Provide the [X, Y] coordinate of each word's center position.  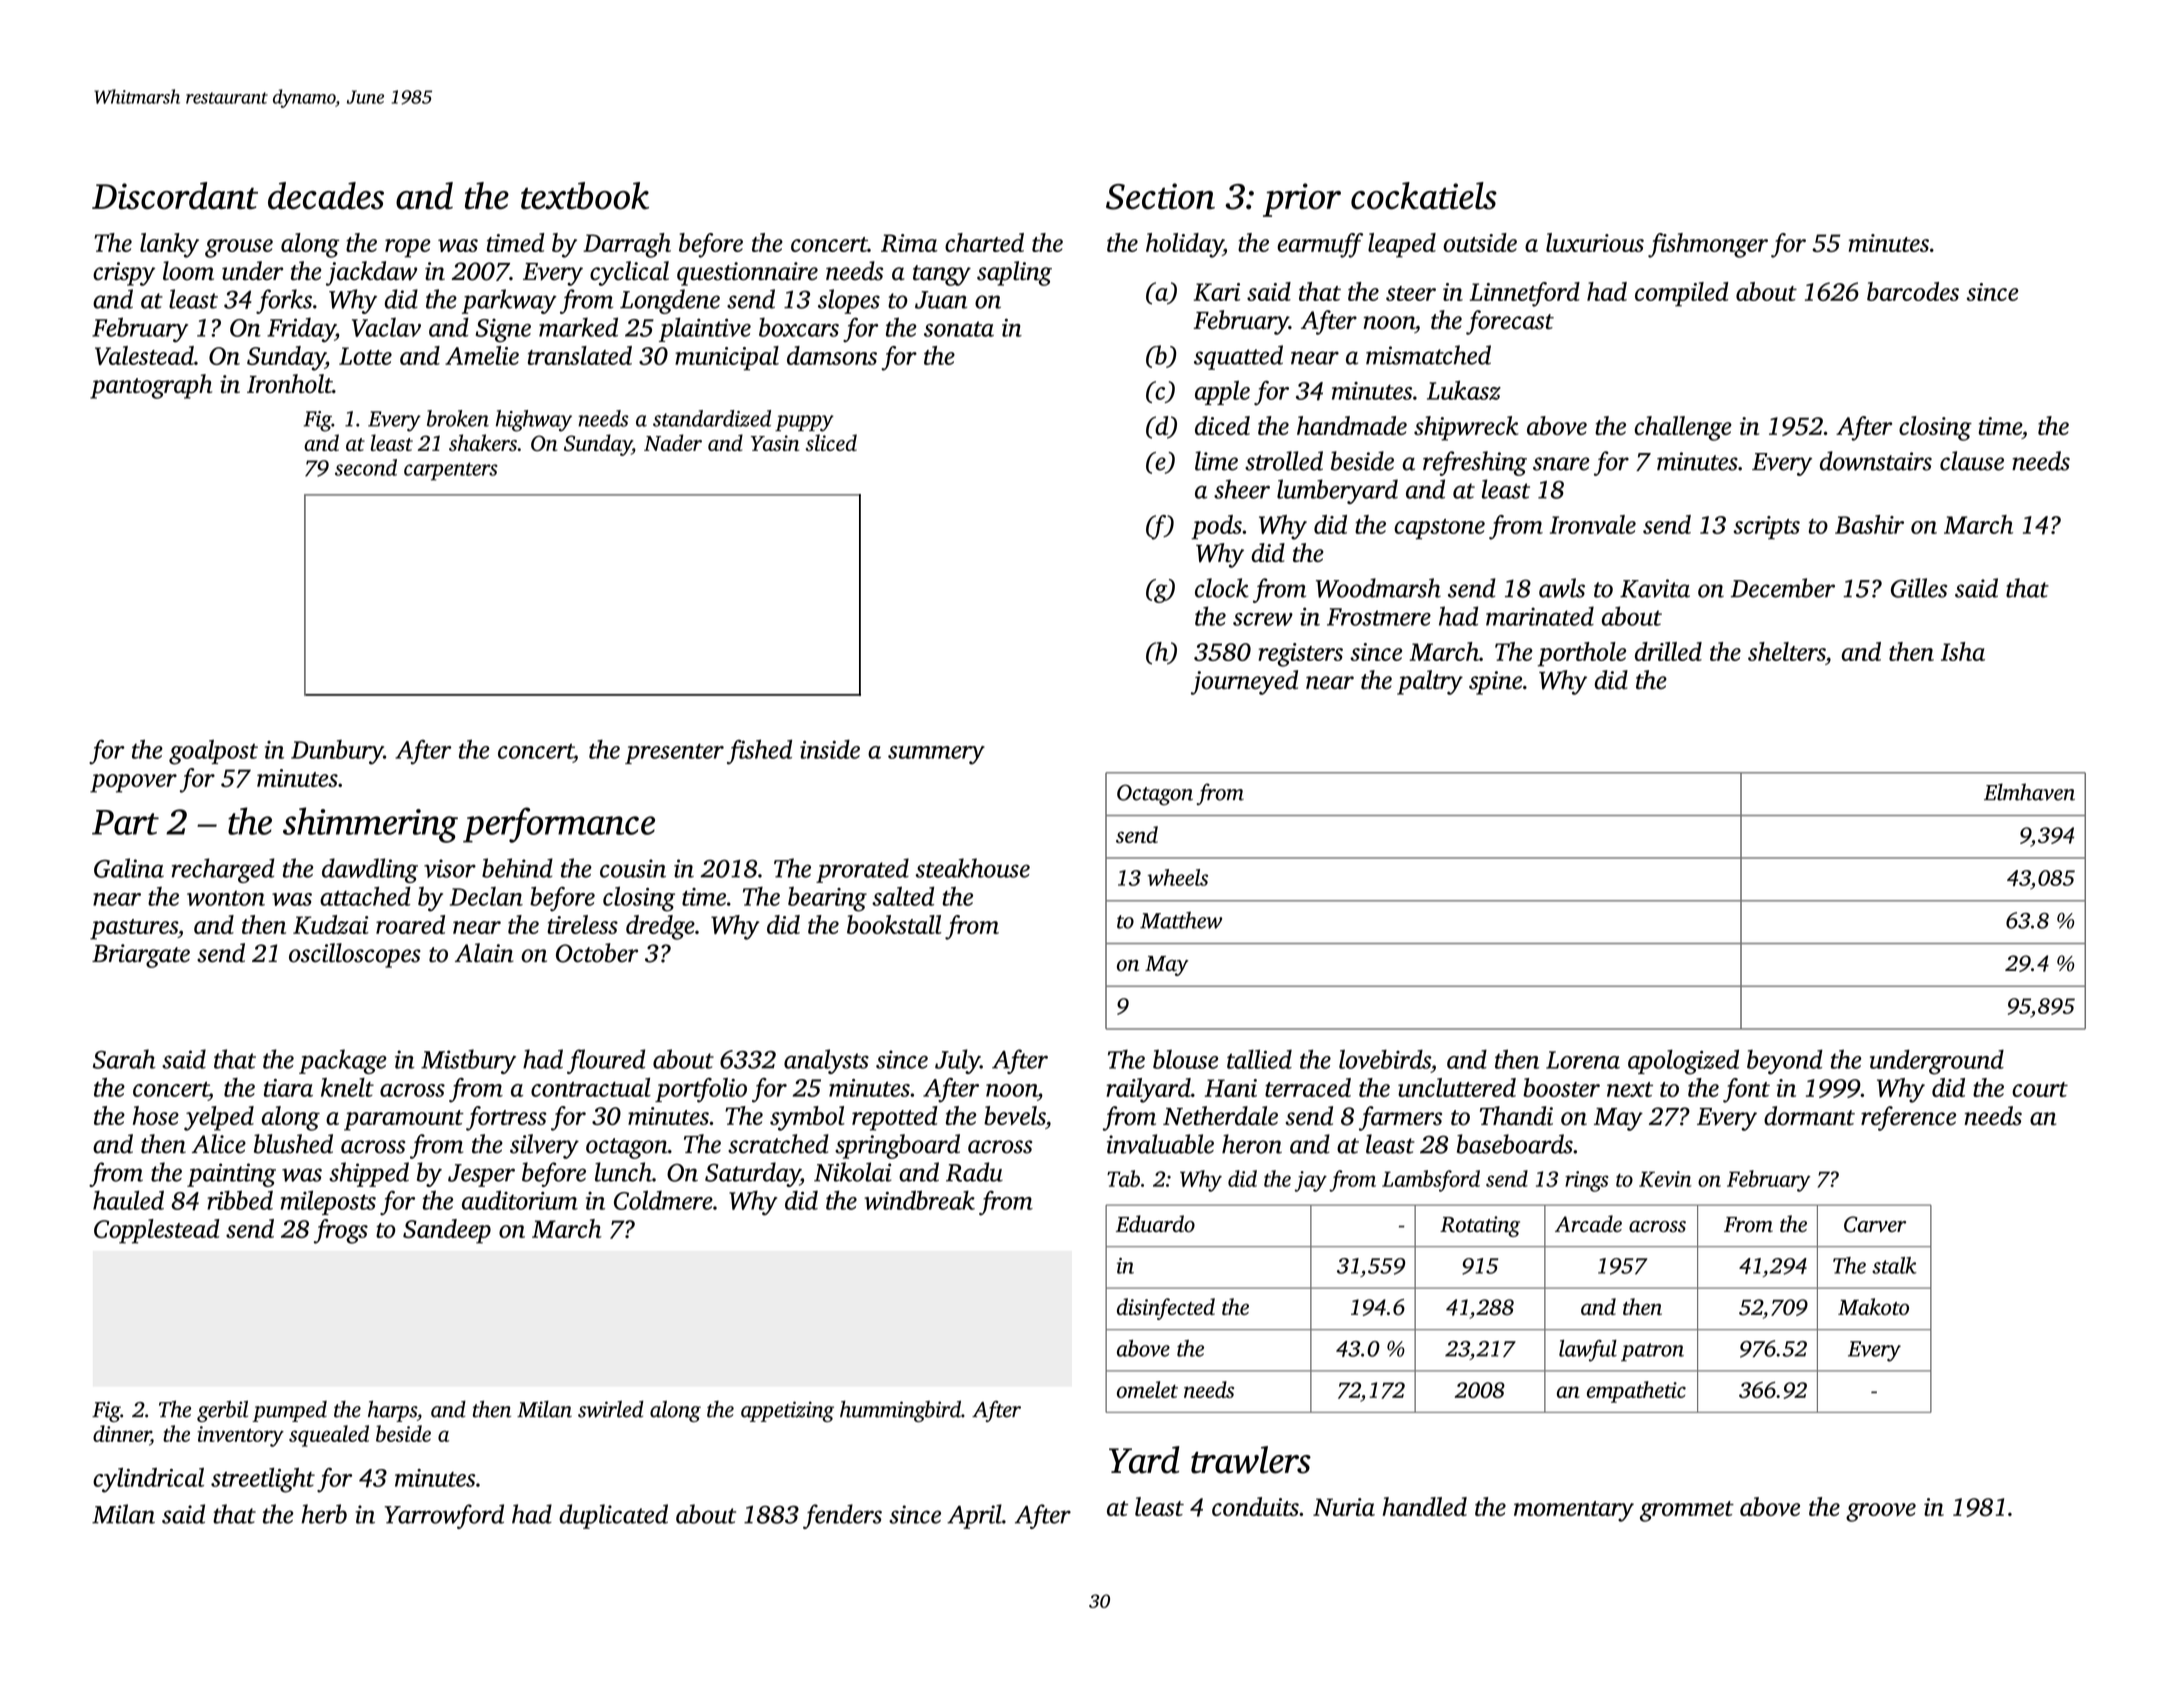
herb [324, 1514]
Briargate [141, 956]
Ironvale [1593, 524]
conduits [1255, 1506]
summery [936, 755]
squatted [1238, 357]
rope [408, 248]
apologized [1683, 1062]
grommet [1687, 1511]
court [2040, 1089]
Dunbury [337, 752]
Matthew [1181, 920]
